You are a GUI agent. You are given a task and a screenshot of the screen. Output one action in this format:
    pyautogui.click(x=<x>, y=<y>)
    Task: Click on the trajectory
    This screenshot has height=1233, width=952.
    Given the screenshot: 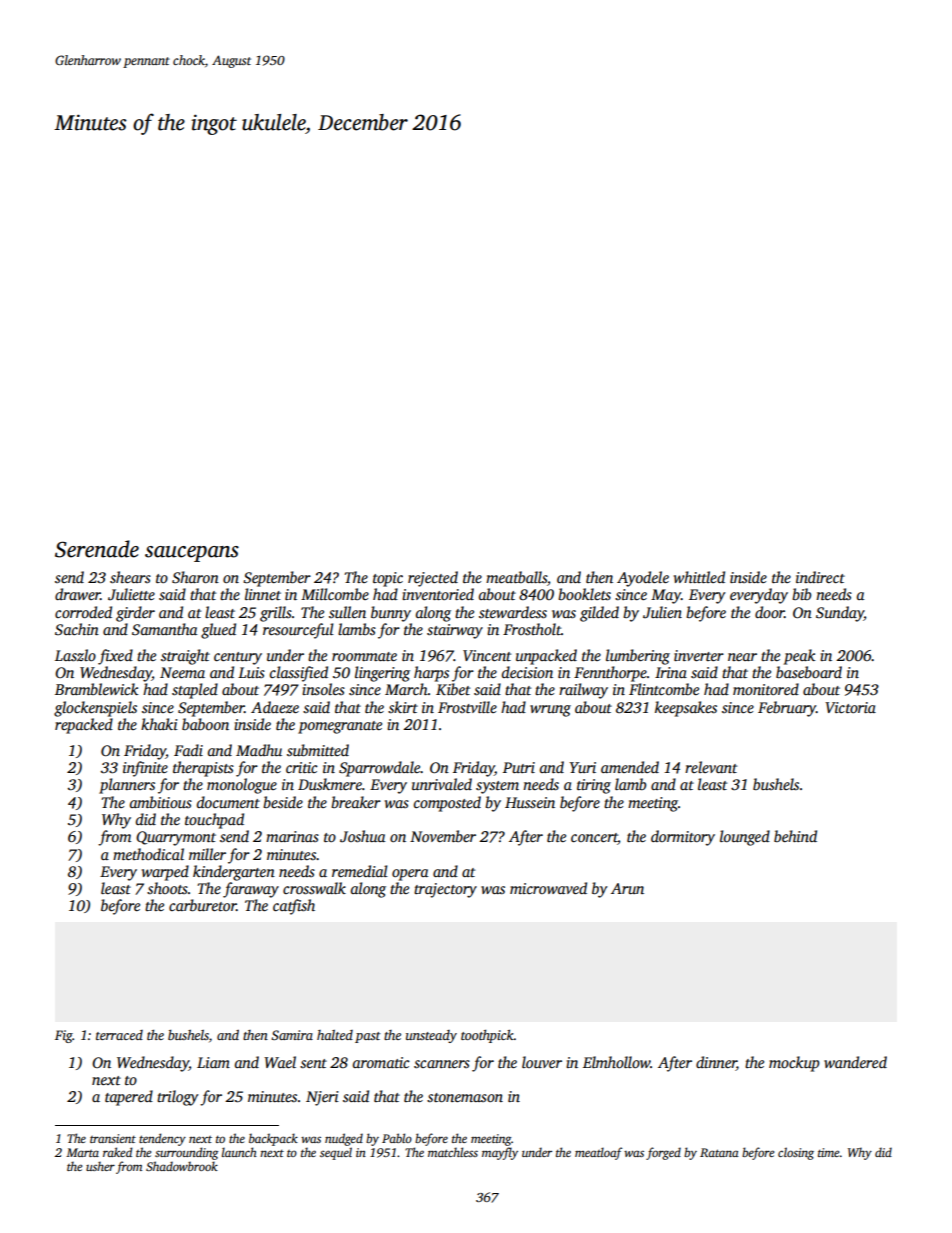 What is the action you would take?
    pyautogui.click(x=445, y=890)
